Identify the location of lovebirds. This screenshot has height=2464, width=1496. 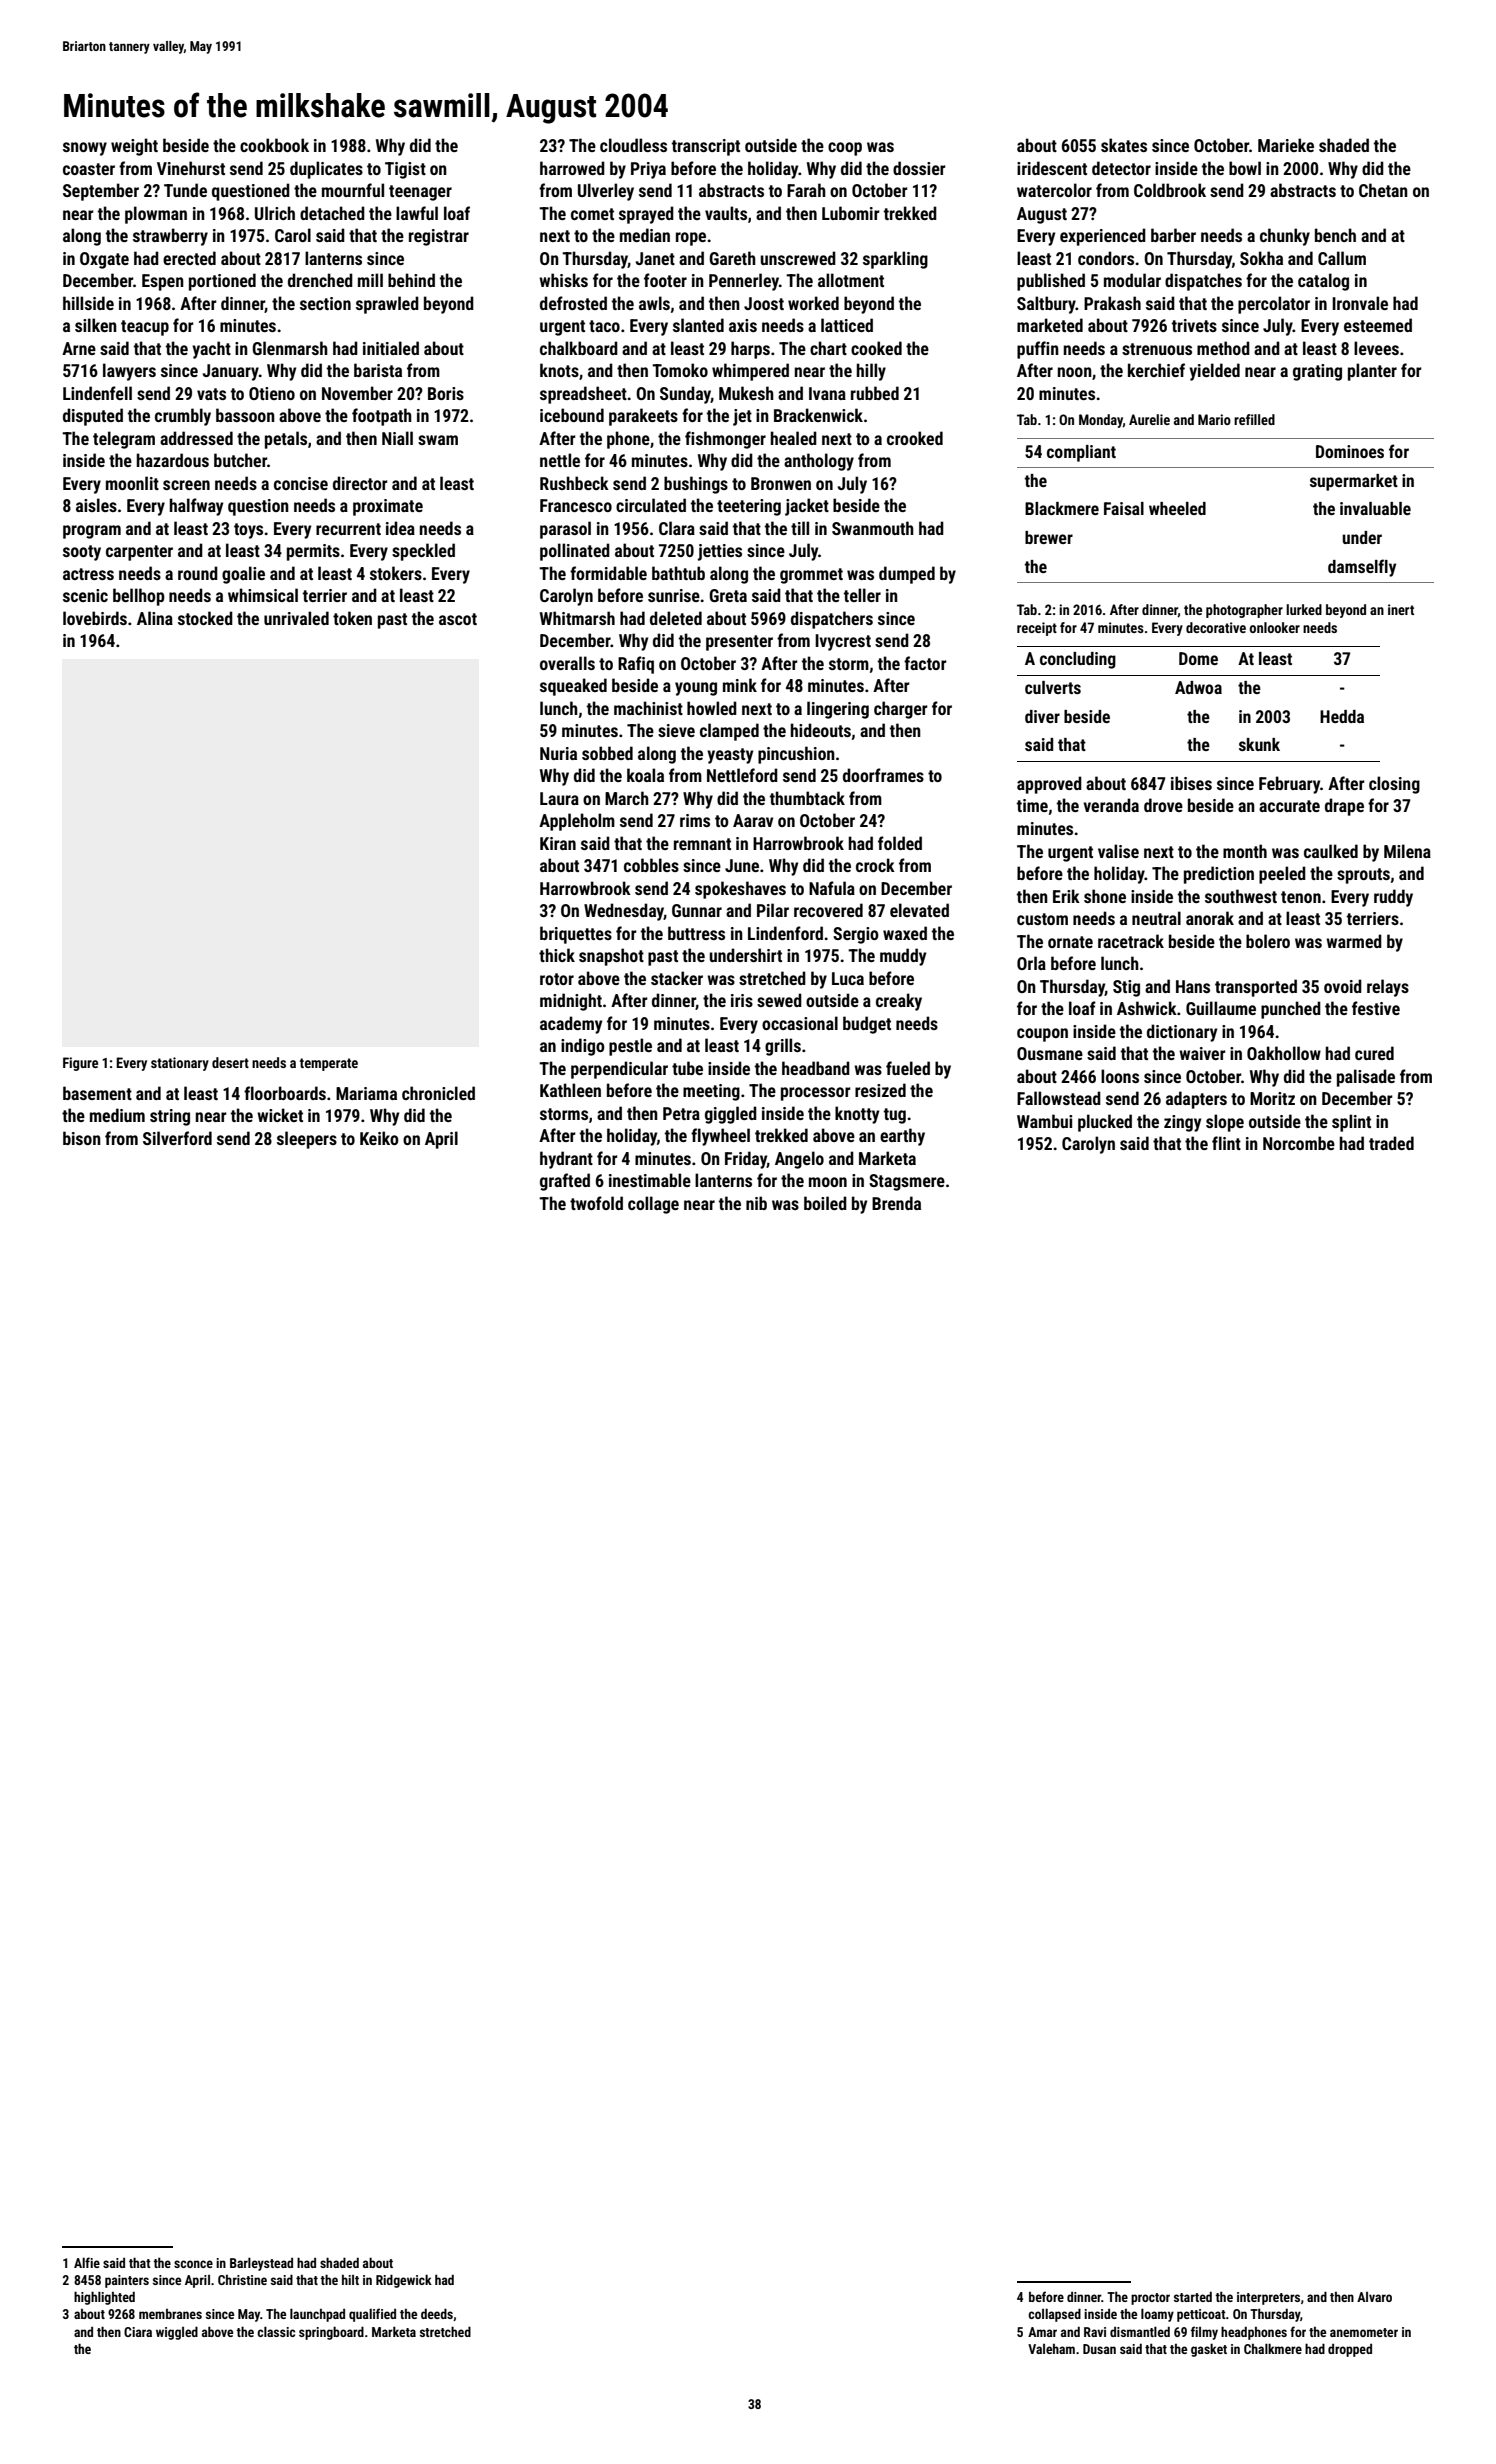
(95, 618).
